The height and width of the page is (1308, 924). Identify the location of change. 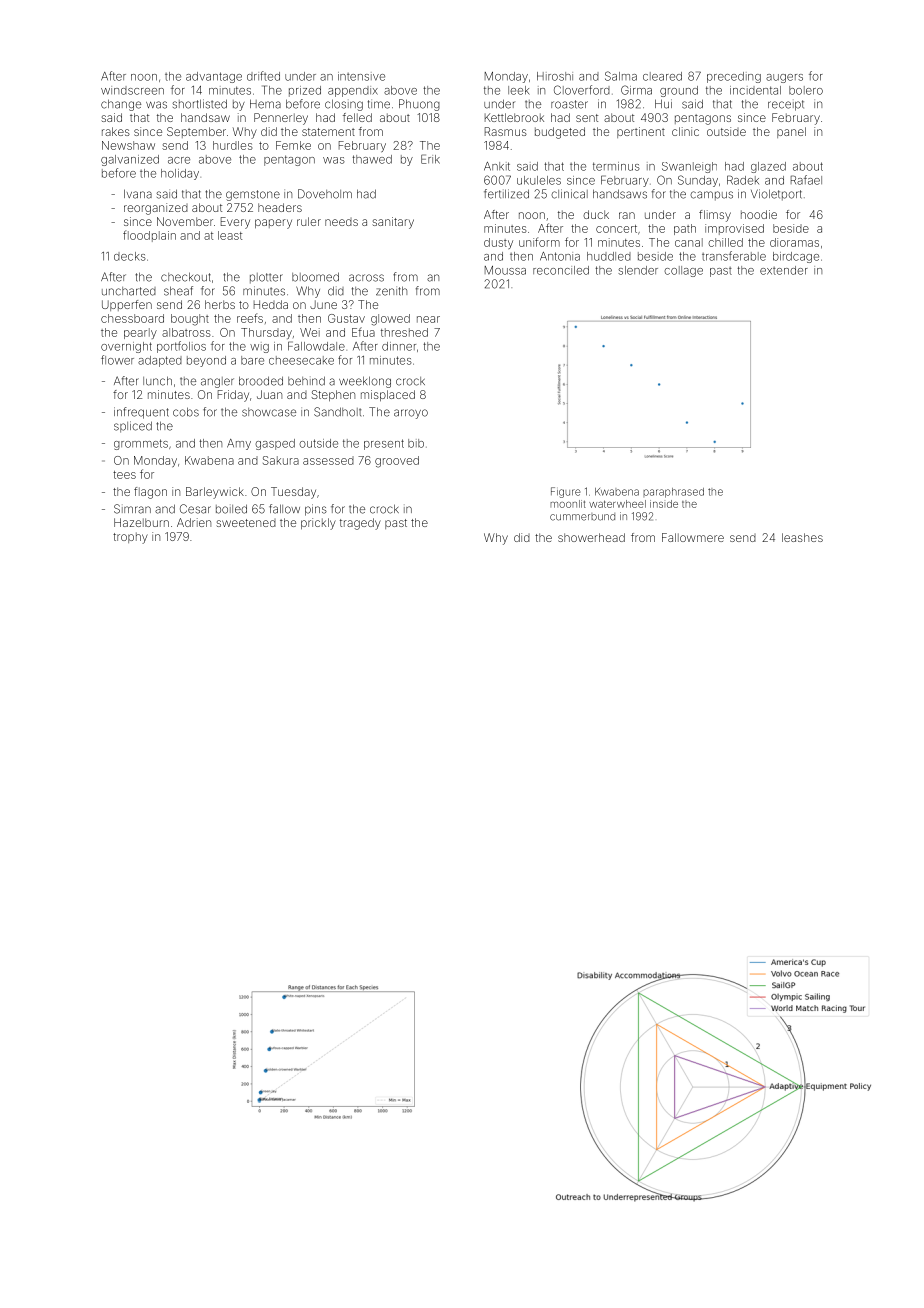
(121, 105).
